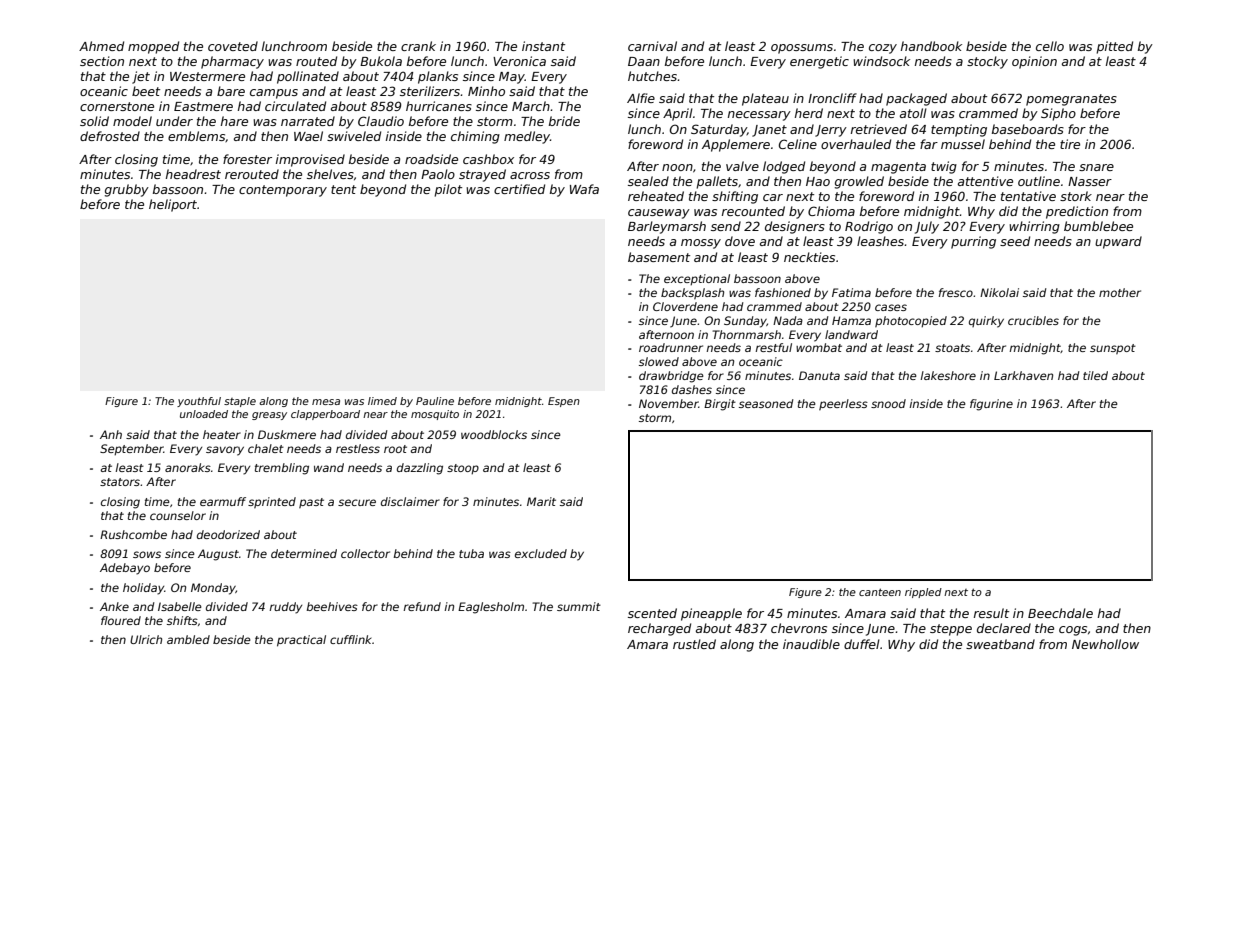 This page has height=952, width=1233. Describe the element at coordinates (564, 402) in the page. I see `Espen` at that location.
